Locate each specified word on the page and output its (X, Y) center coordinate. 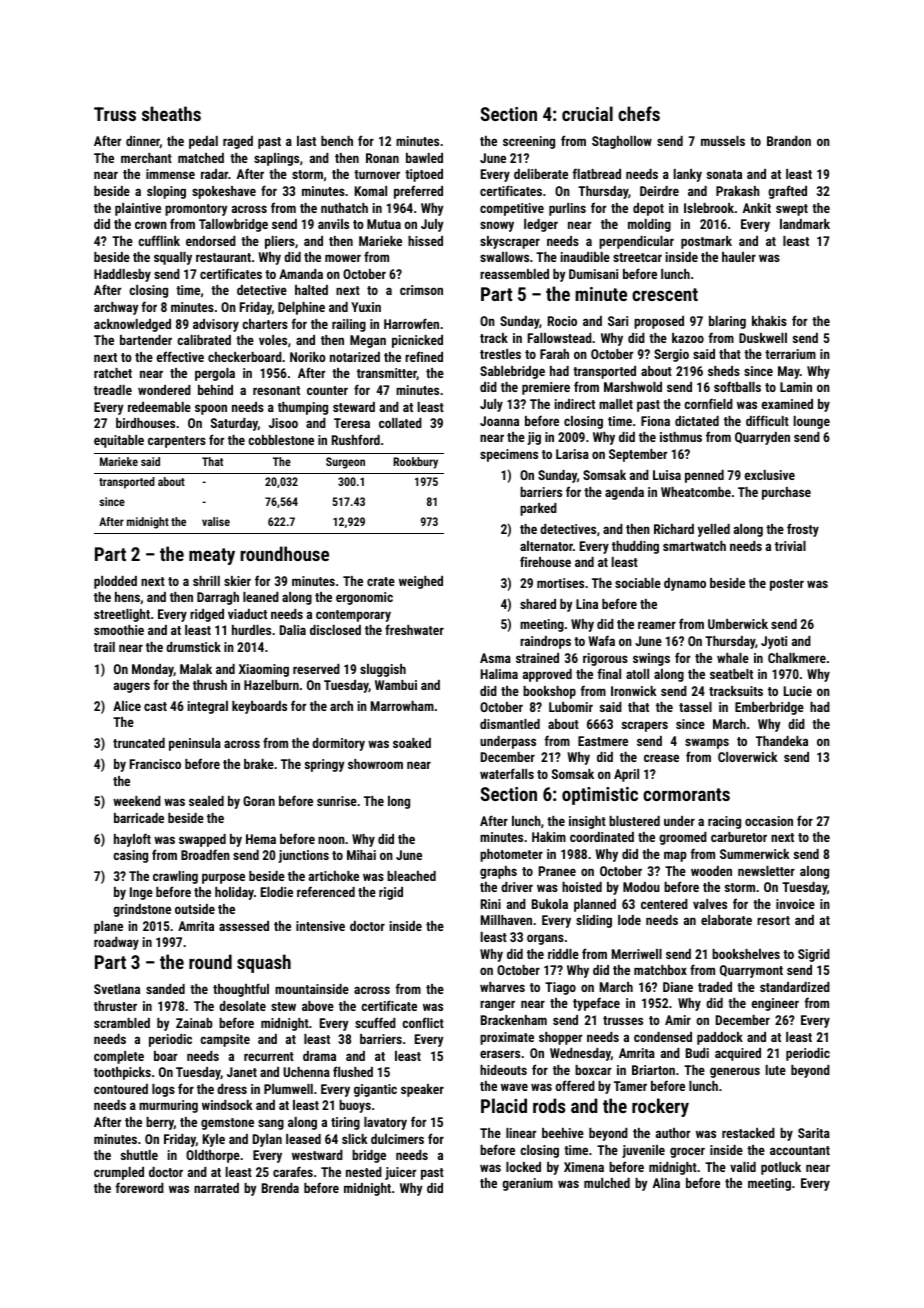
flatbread (596, 173)
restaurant (223, 257)
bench (337, 141)
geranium (527, 1184)
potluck (781, 1168)
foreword (139, 1187)
